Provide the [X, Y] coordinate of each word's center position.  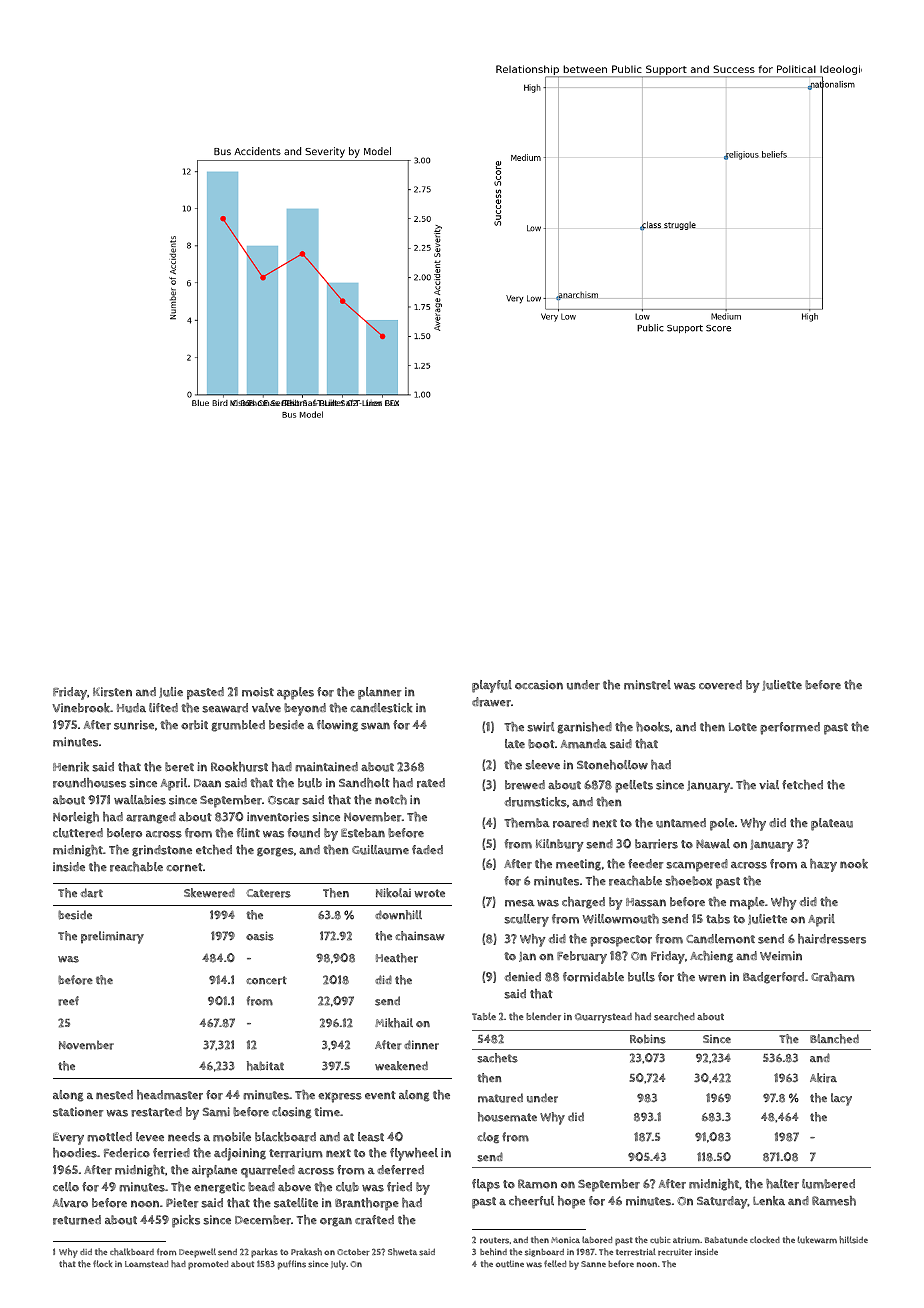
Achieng [711, 957]
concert [266, 980]
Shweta [402, 1252]
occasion [539, 685]
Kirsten [112, 692]
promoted [208, 1265]
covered [720, 685]
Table [484, 1016]
